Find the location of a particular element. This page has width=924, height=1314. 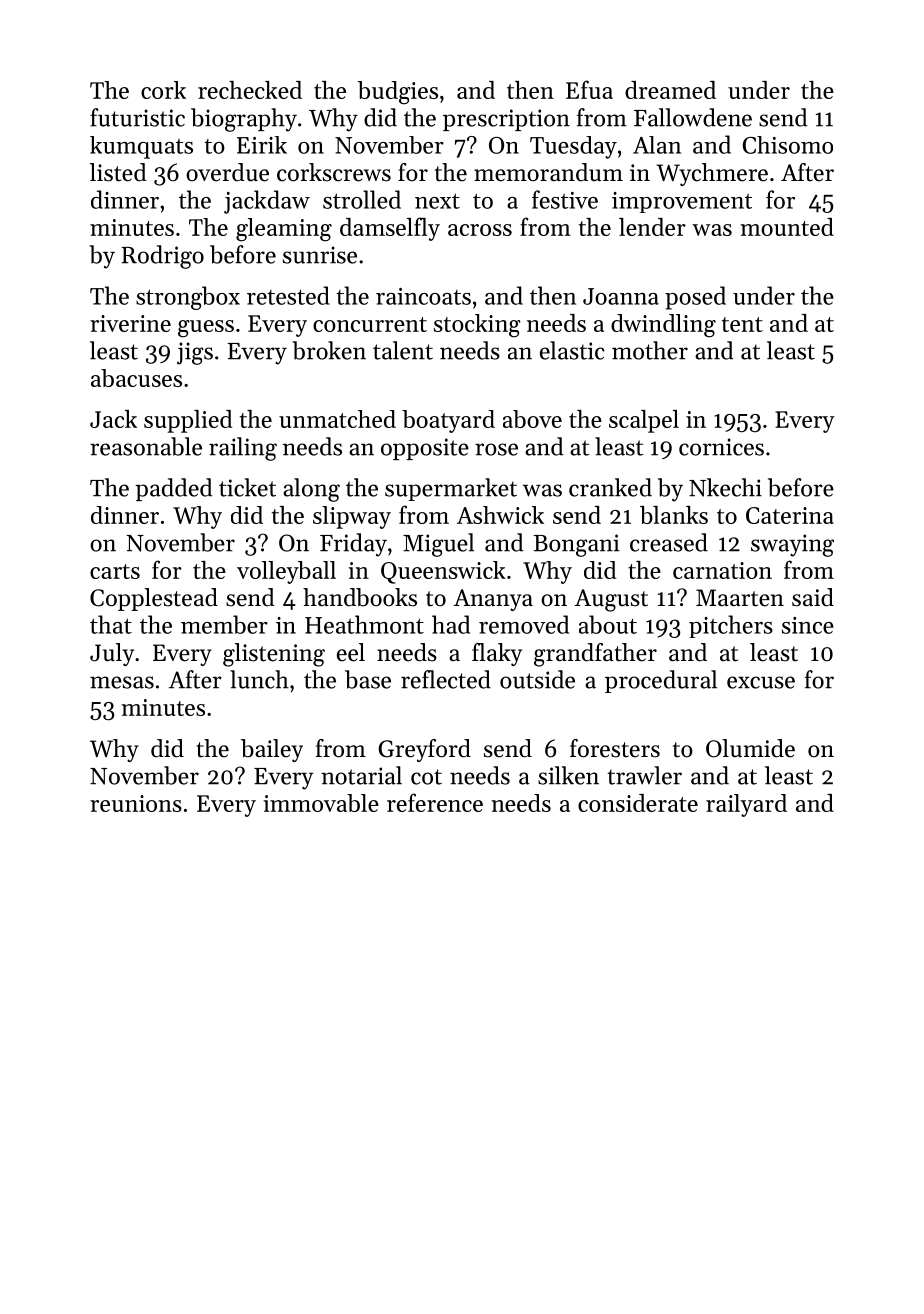

talent is located at coordinates (403, 350).
